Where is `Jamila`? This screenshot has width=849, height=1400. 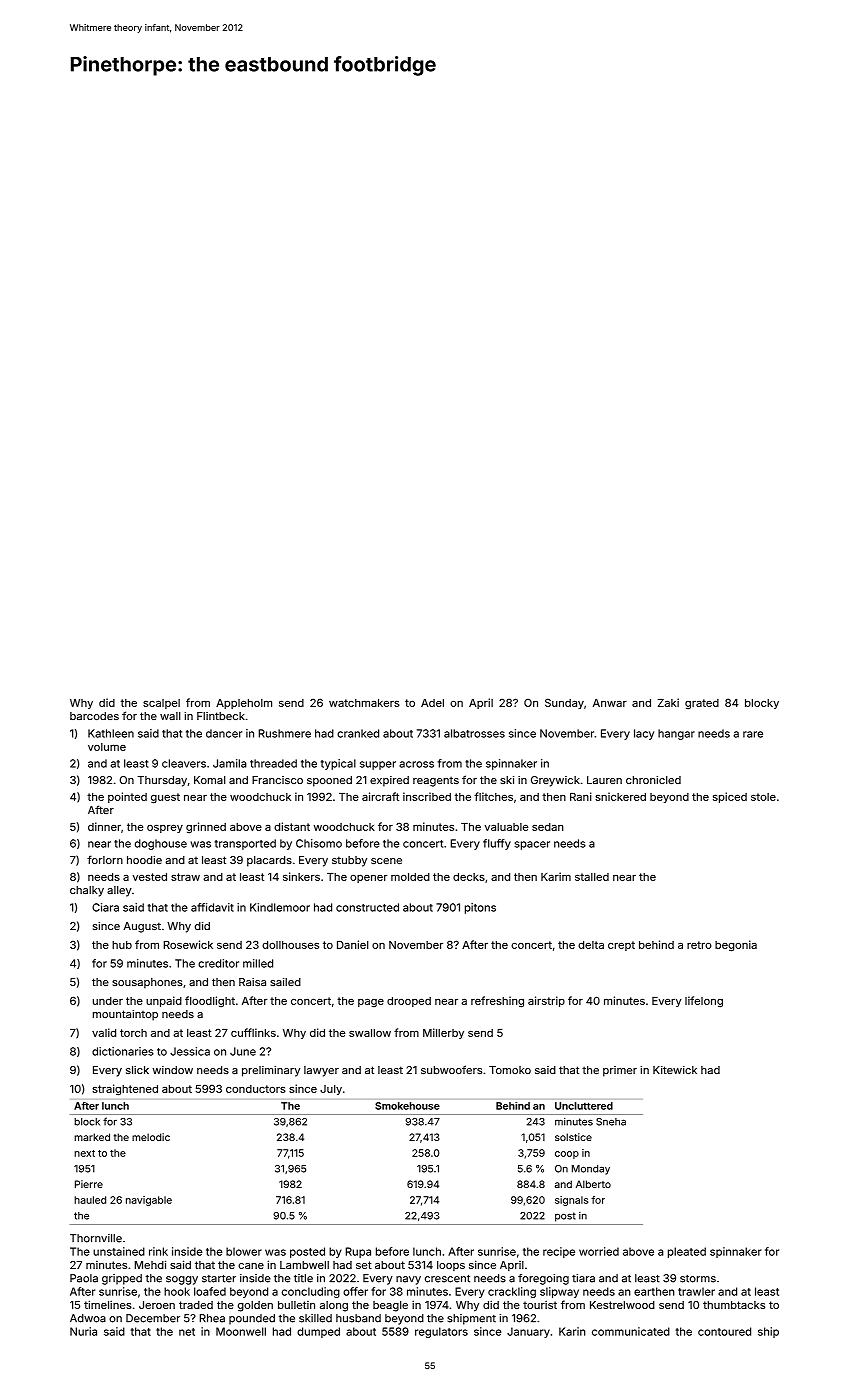 Jamila is located at coordinates (230, 763).
